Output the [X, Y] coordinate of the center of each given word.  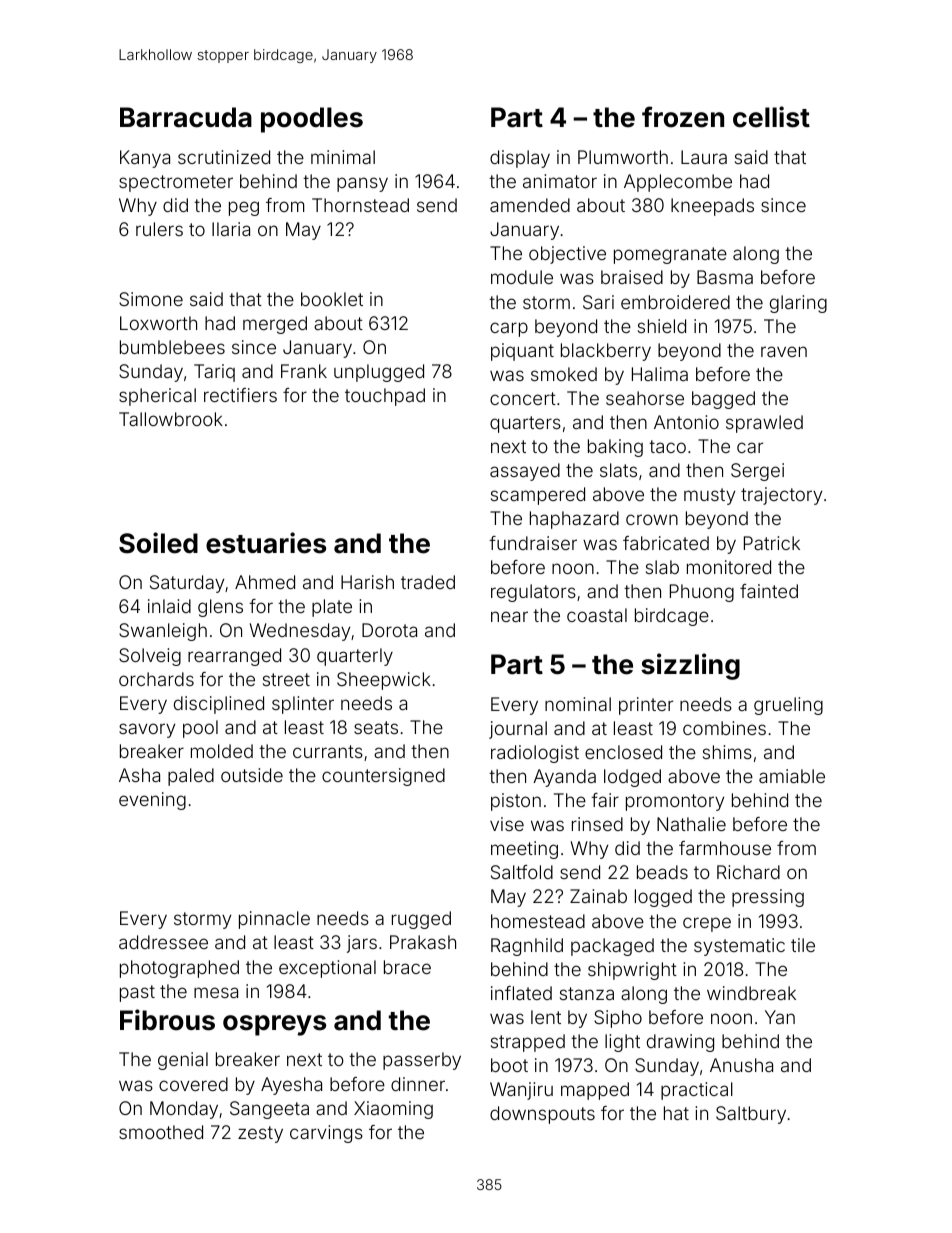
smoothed [161, 1132]
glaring [798, 304]
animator [560, 181]
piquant [522, 352]
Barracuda [186, 117]
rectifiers [240, 395]
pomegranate [670, 255]
